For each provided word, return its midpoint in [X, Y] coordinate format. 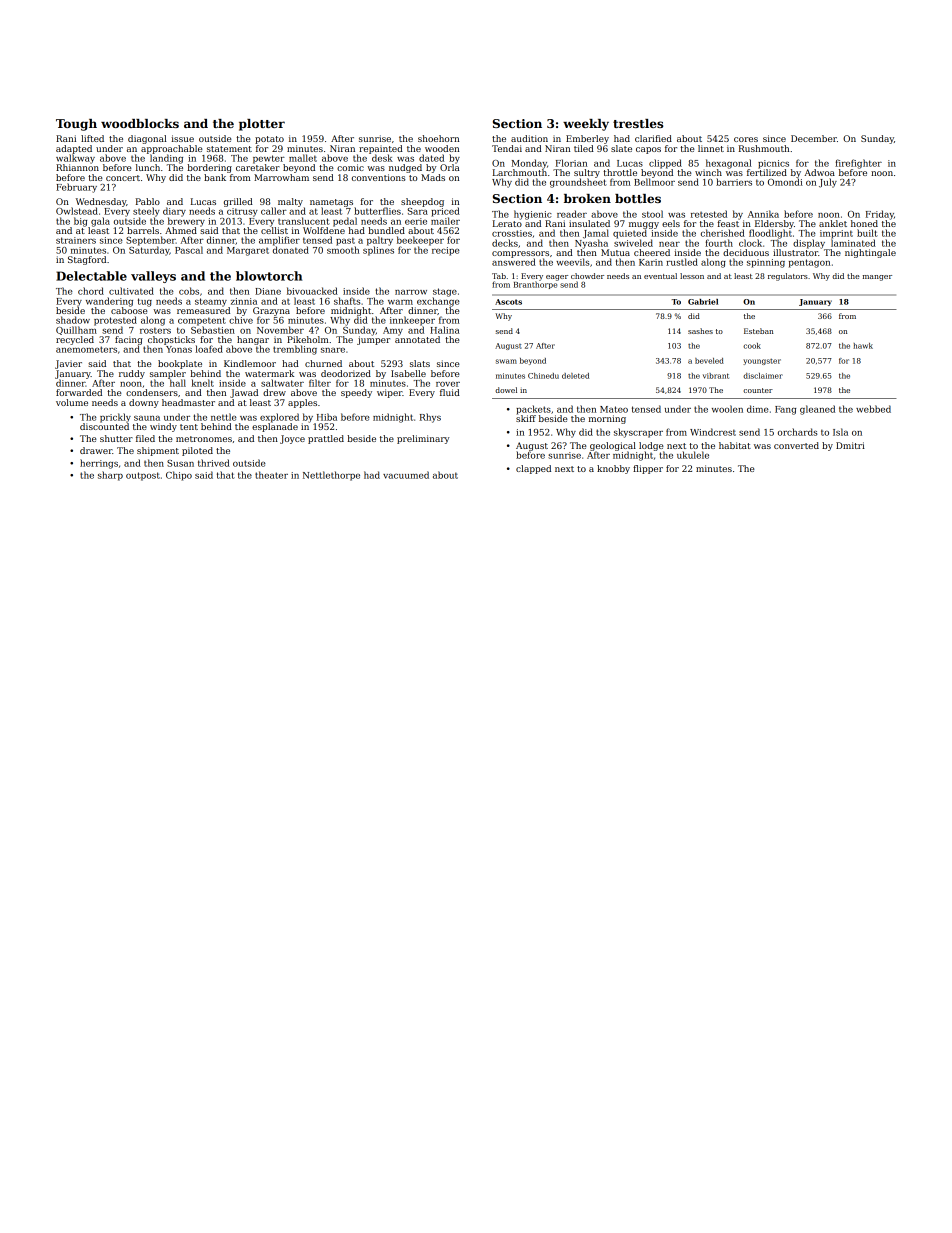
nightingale [870, 253]
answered [514, 262]
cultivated [131, 291]
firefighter [858, 164]
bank [215, 177]
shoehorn [438, 138]
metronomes [204, 439]
